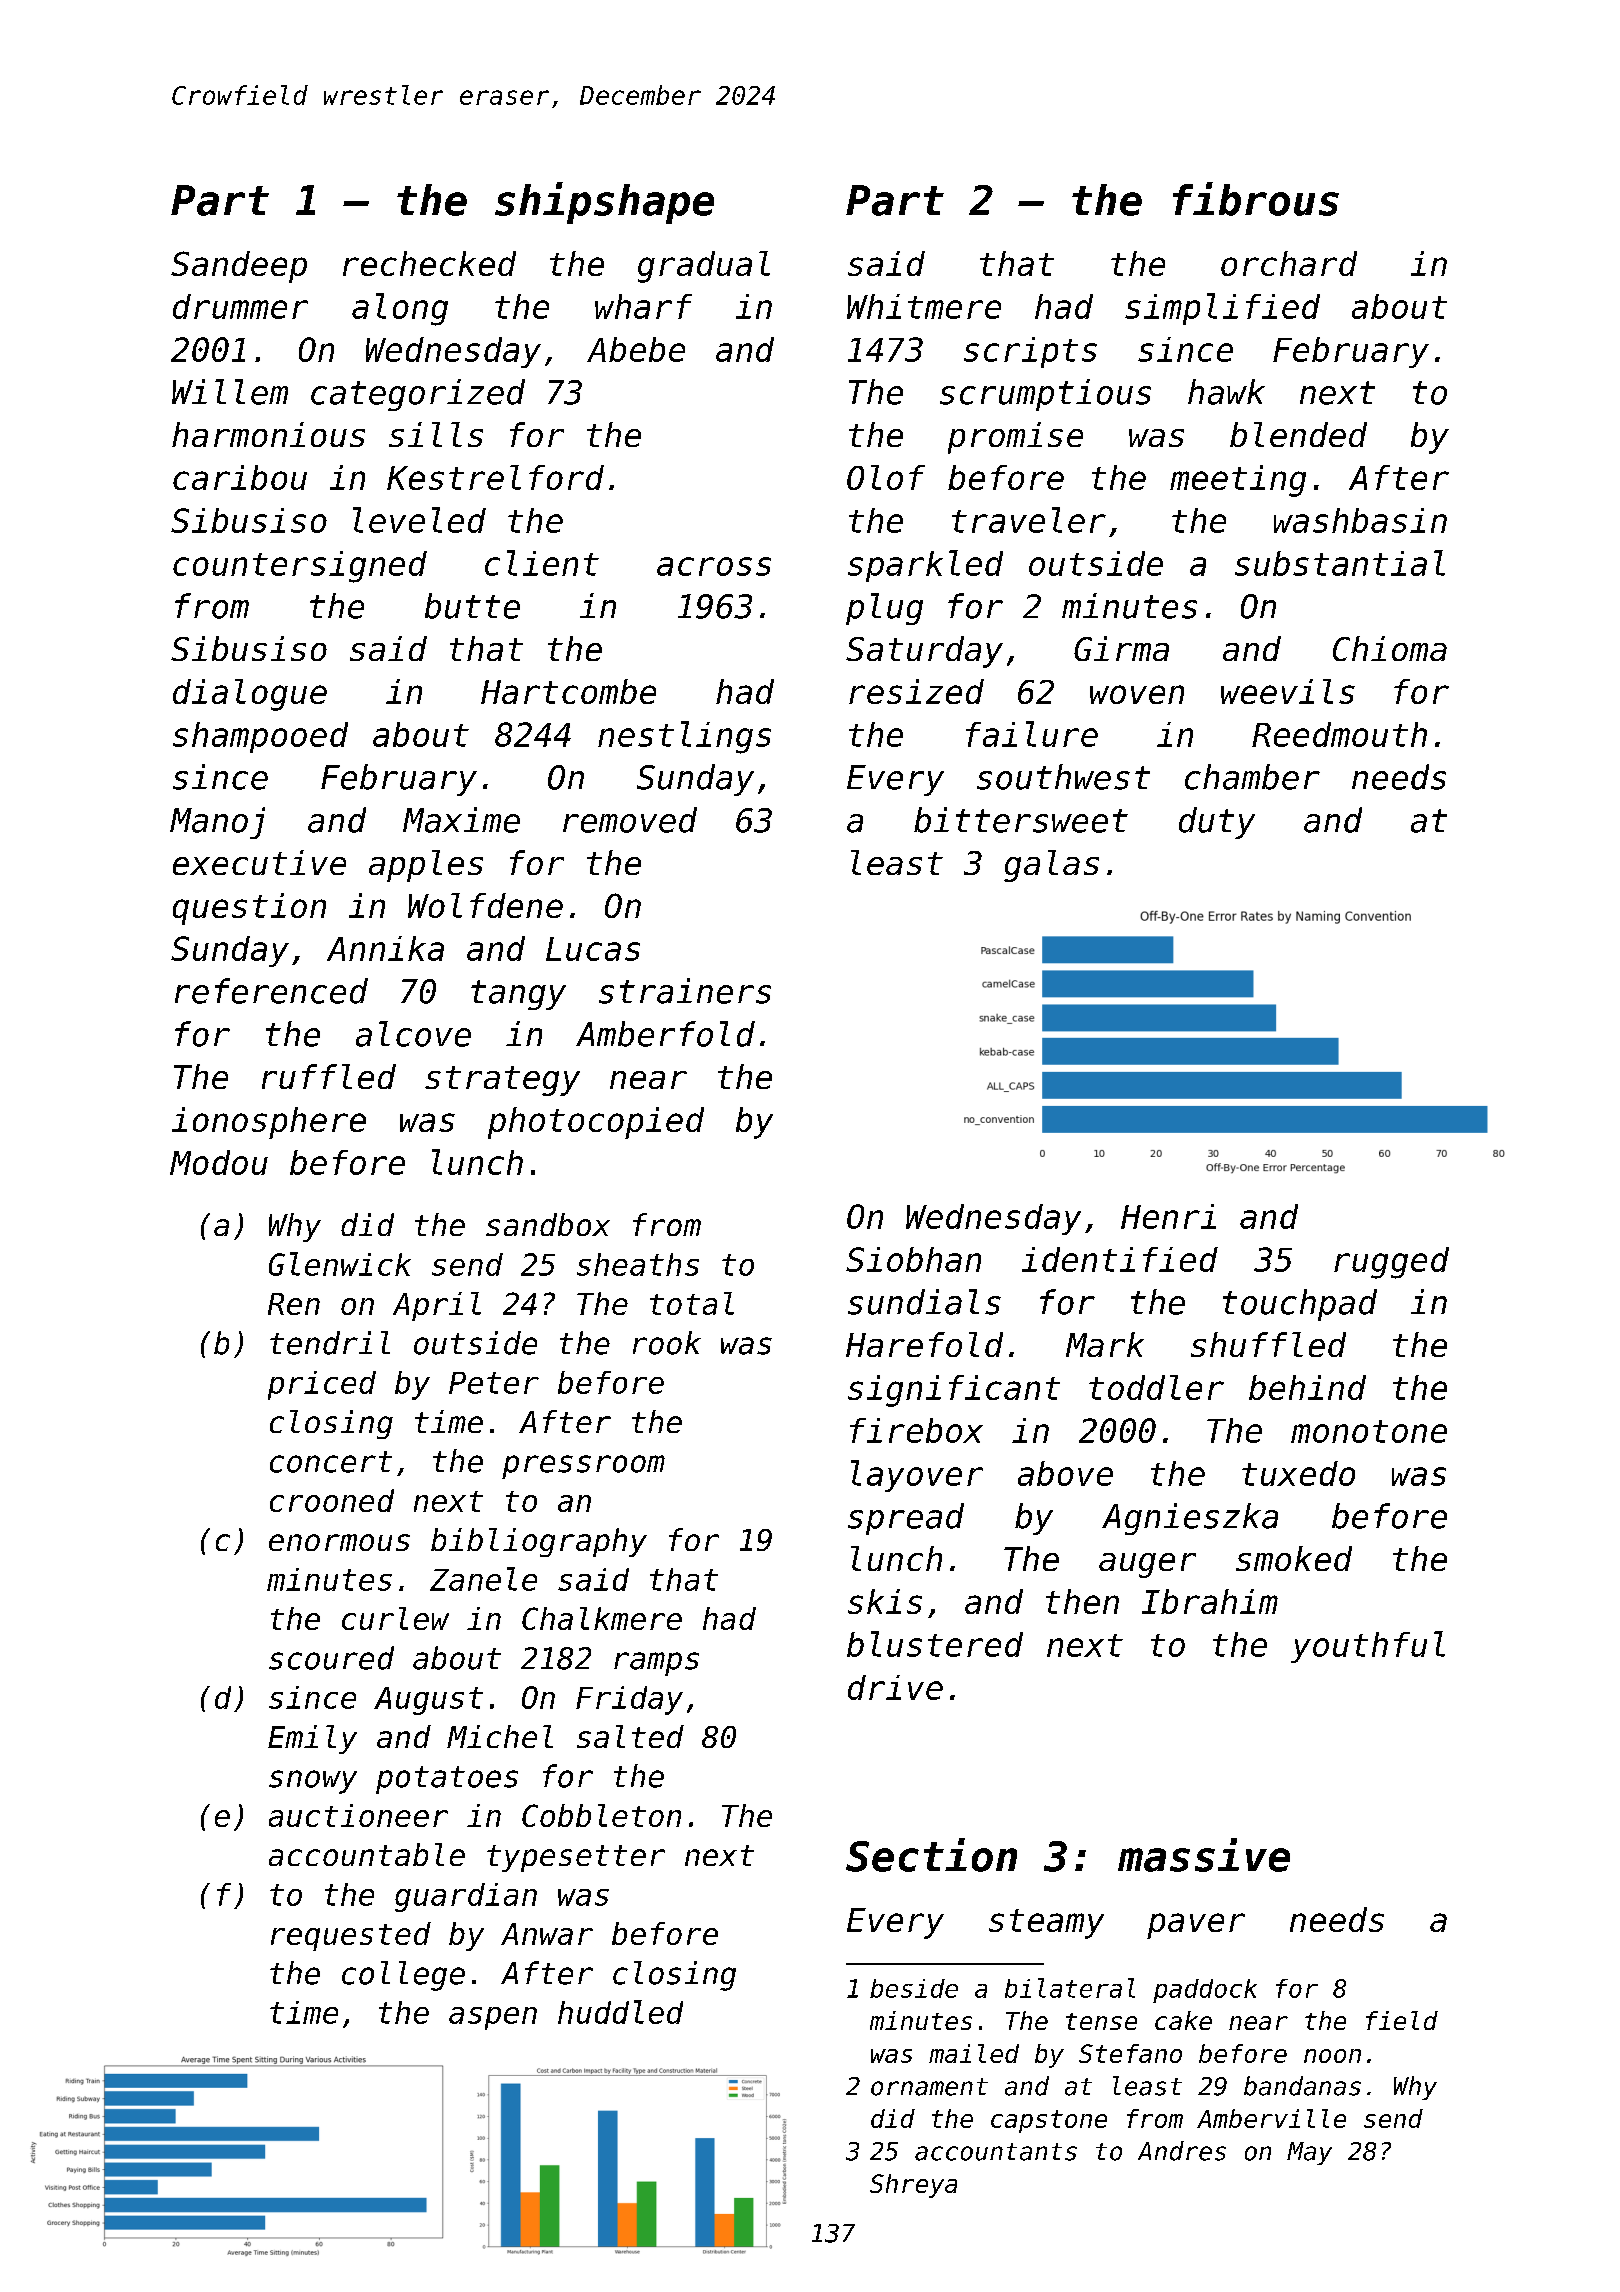  I want to click on blended, so click(1298, 434).
